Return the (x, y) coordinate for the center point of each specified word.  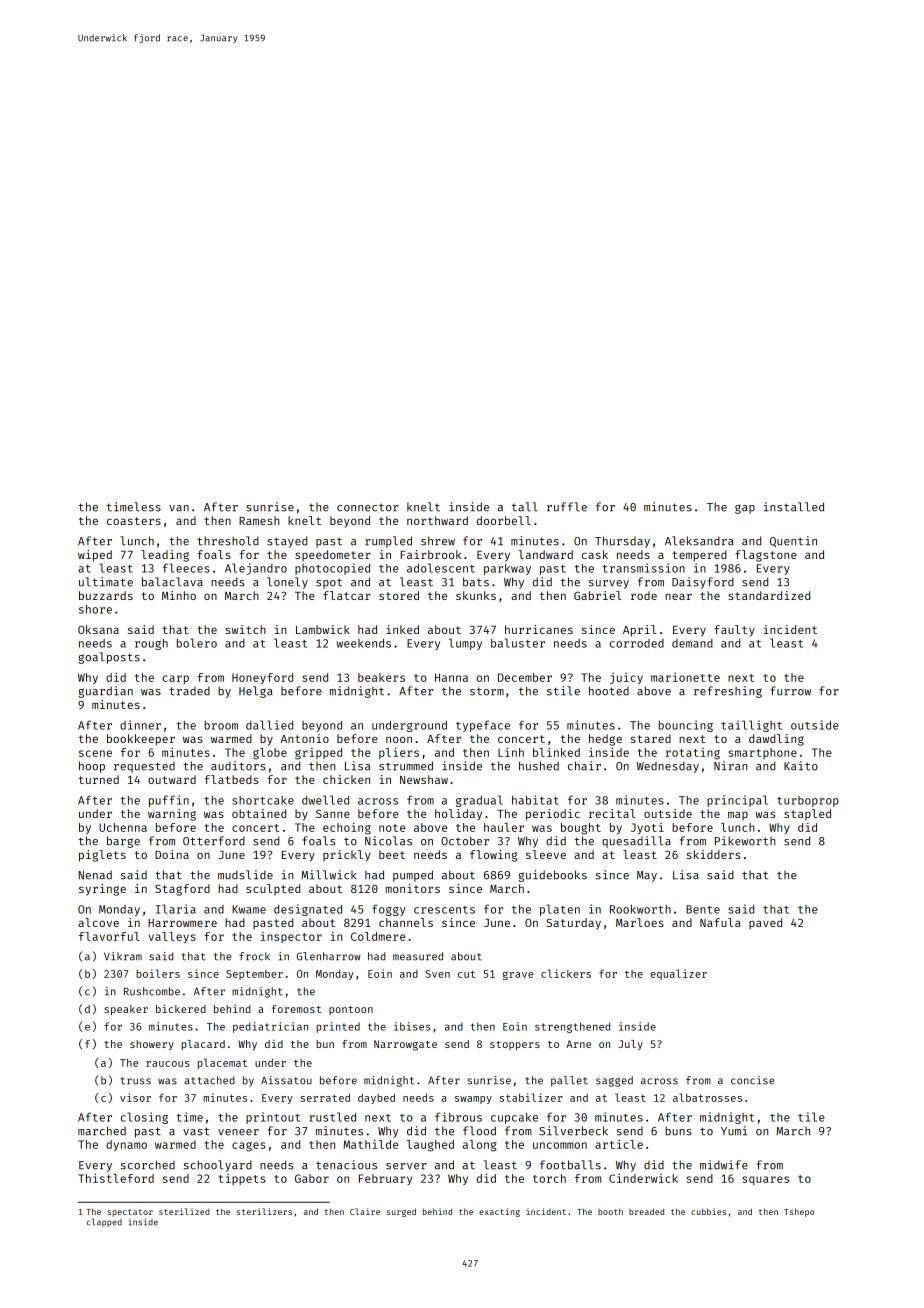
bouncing (685, 726)
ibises (412, 1026)
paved (765, 923)
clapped (104, 1222)
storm (487, 691)
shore (95, 609)
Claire (365, 1211)
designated (308, 910)
